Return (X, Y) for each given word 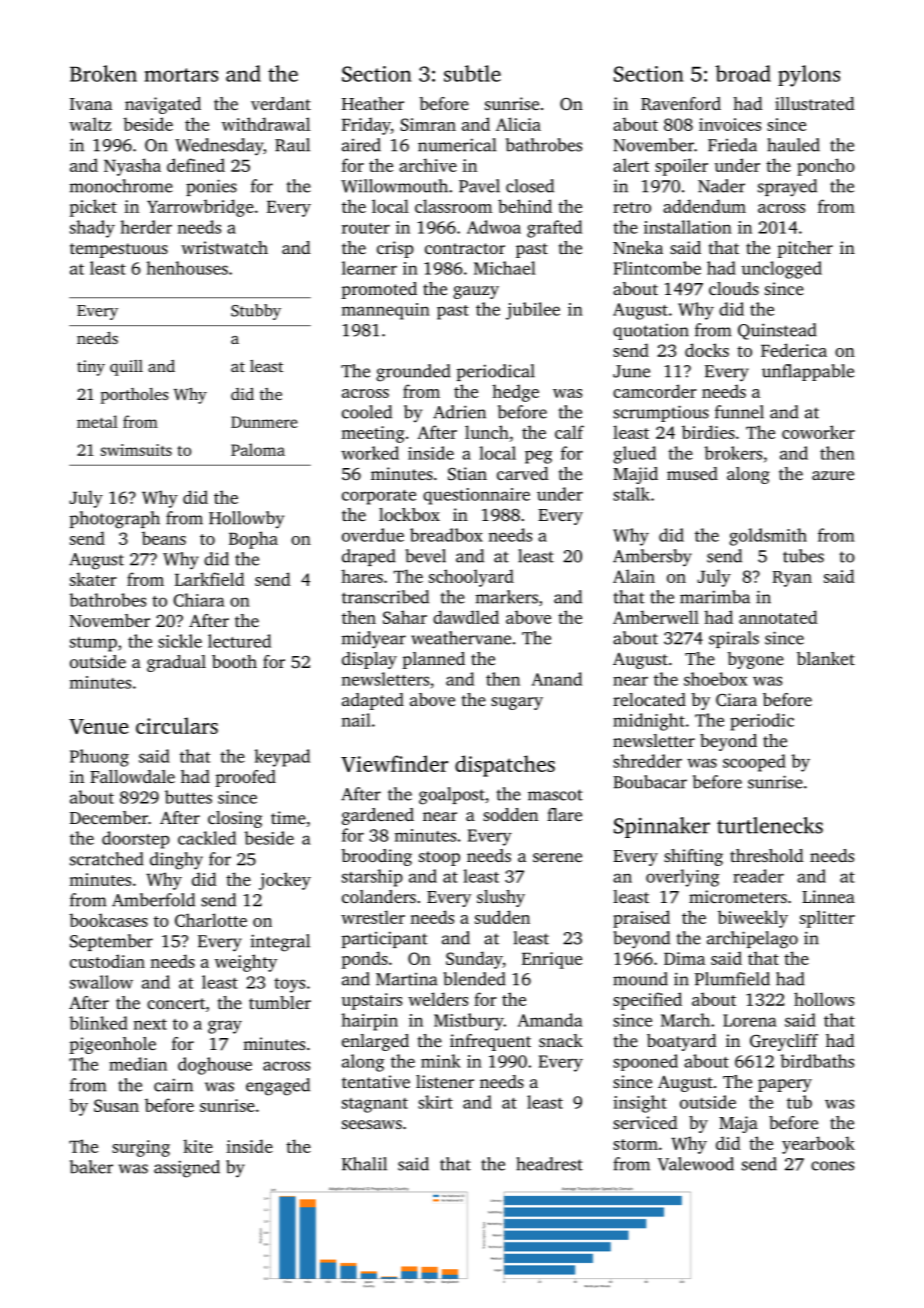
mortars (181, 75)
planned (433, 660)
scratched (107, 859)
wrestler (373, 917)
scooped (754, 763)
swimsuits (136, 450)
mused (692, 473)
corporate (379, 497)
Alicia (518, 124)
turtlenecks (770, 825)
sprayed (787, 188)
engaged (278, 1087)
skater (93, 579)
